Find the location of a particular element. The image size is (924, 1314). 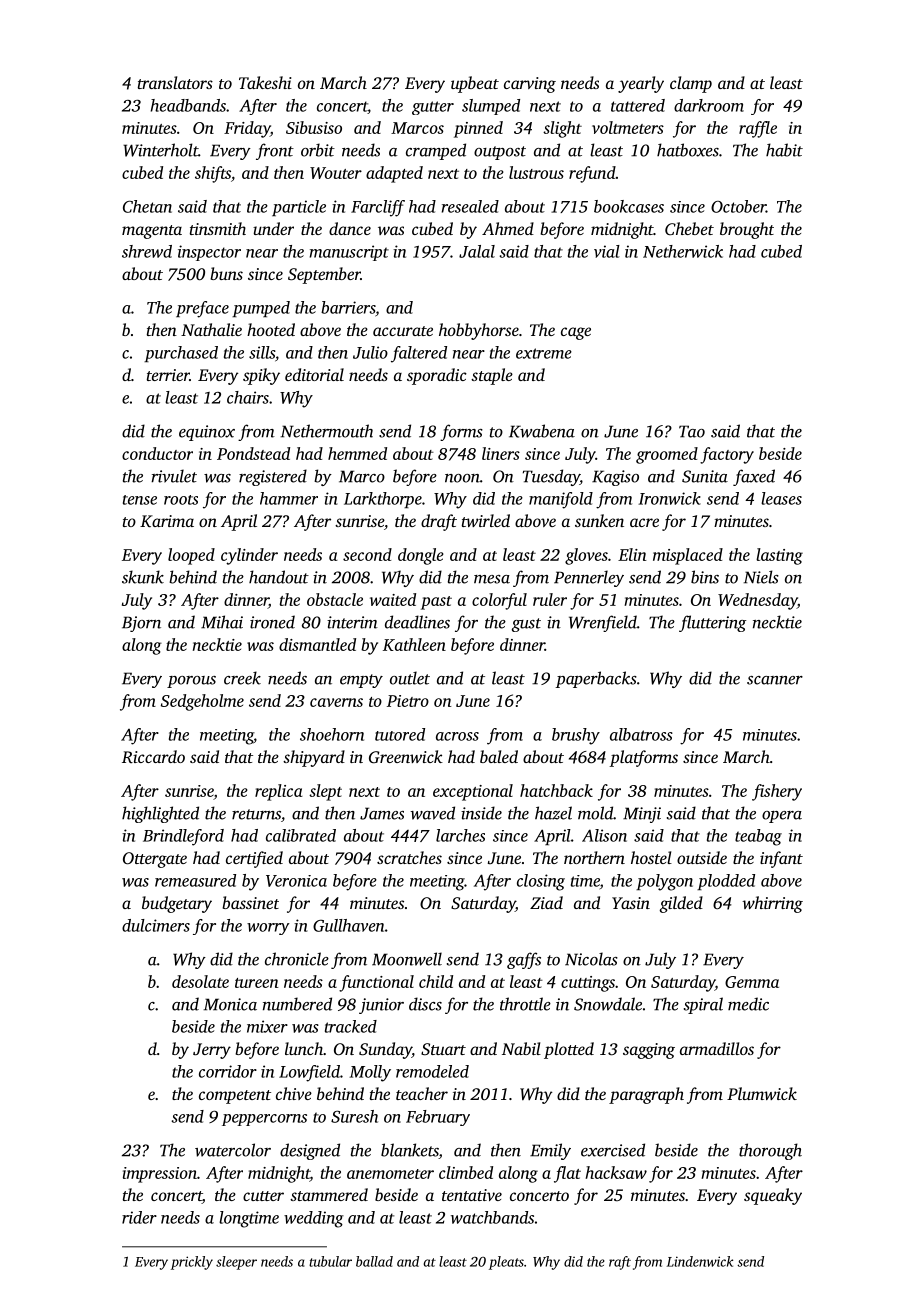

carving is located at coordinates (530, 85).
